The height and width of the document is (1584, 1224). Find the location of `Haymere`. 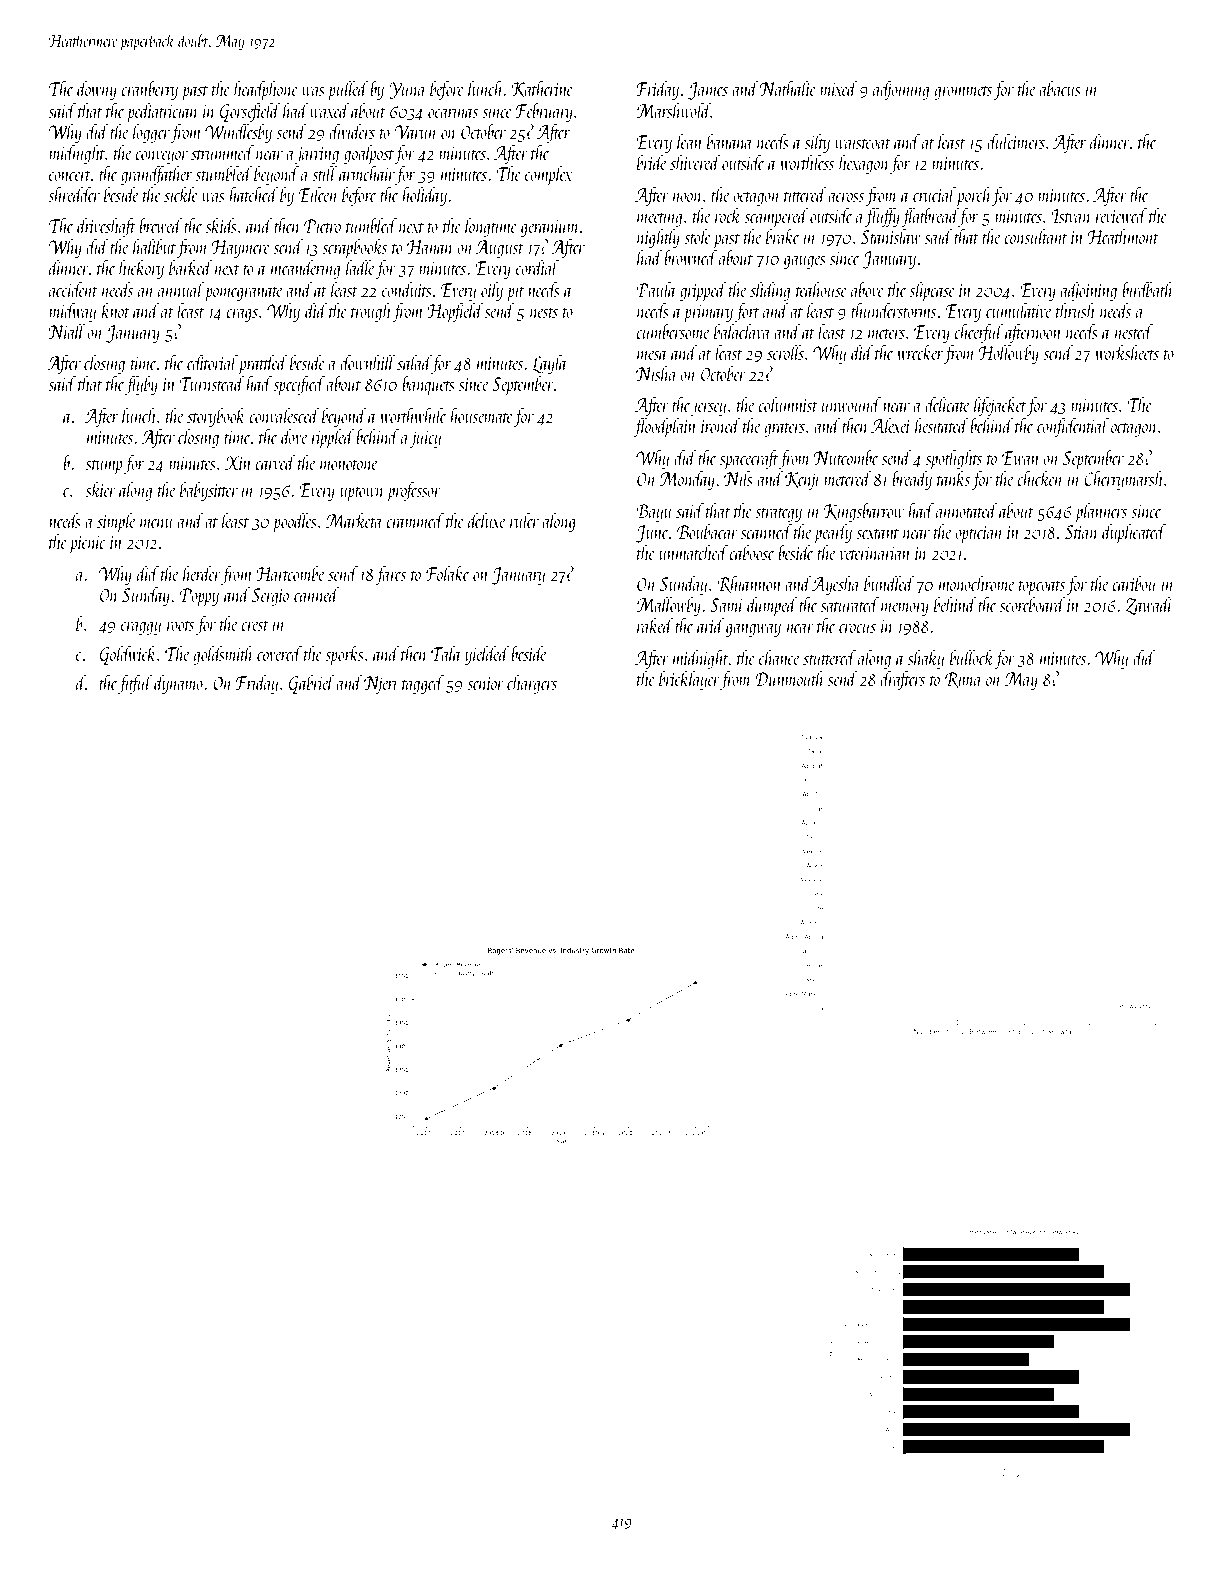

Haymere is located at coordinates (241, 249).
